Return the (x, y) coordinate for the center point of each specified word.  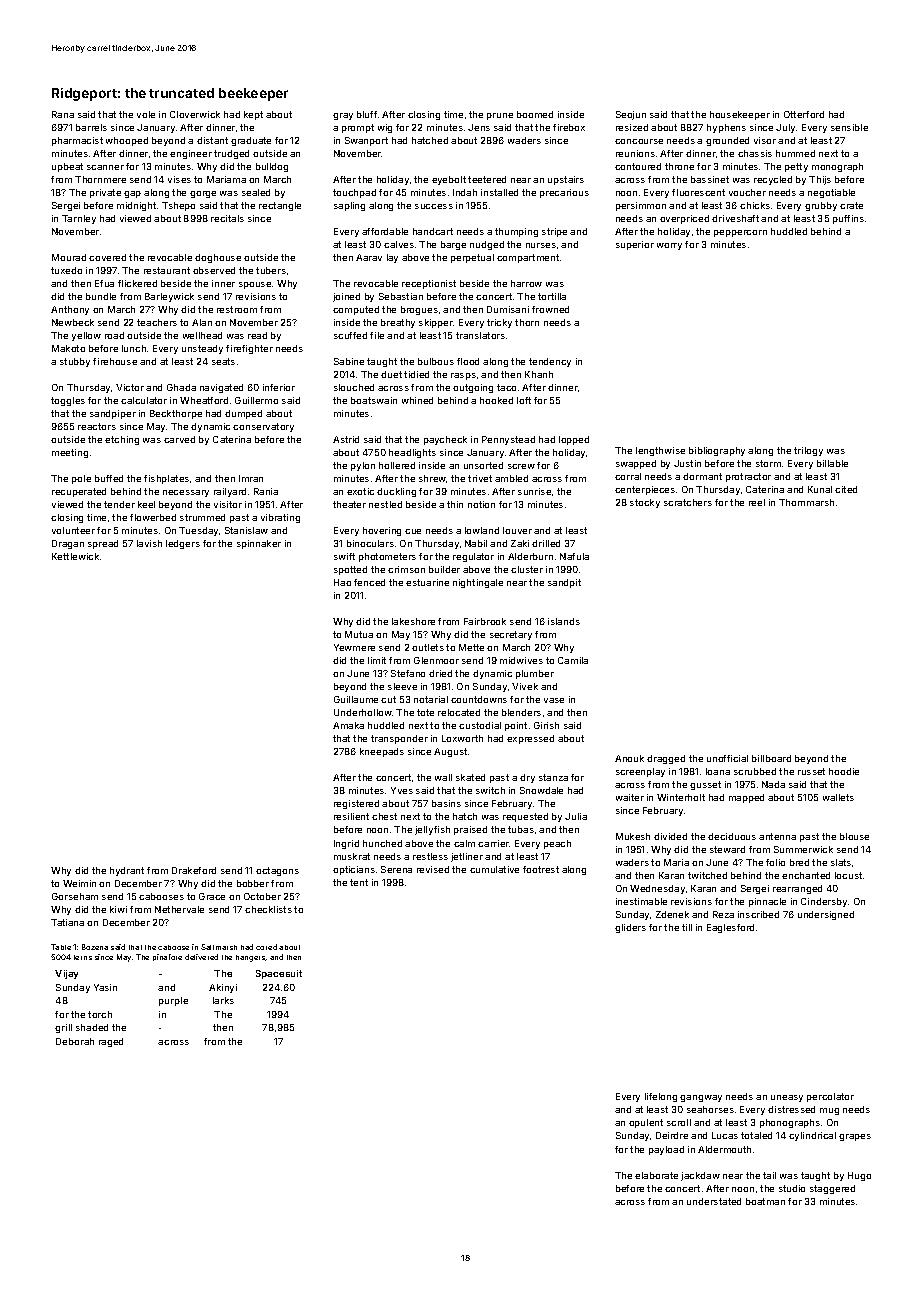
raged (111, 1042)
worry (669, 246)
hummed (795, 153)
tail (769, 1175)
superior (635, 245)
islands (564, 621)
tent (359, 882)
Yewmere (354, 647)
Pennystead (508, 440)
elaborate (656, 1175)
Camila (573, 660)
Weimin (79, 883)
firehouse (115, 361)
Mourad (69, 257)
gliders (630, 928)
